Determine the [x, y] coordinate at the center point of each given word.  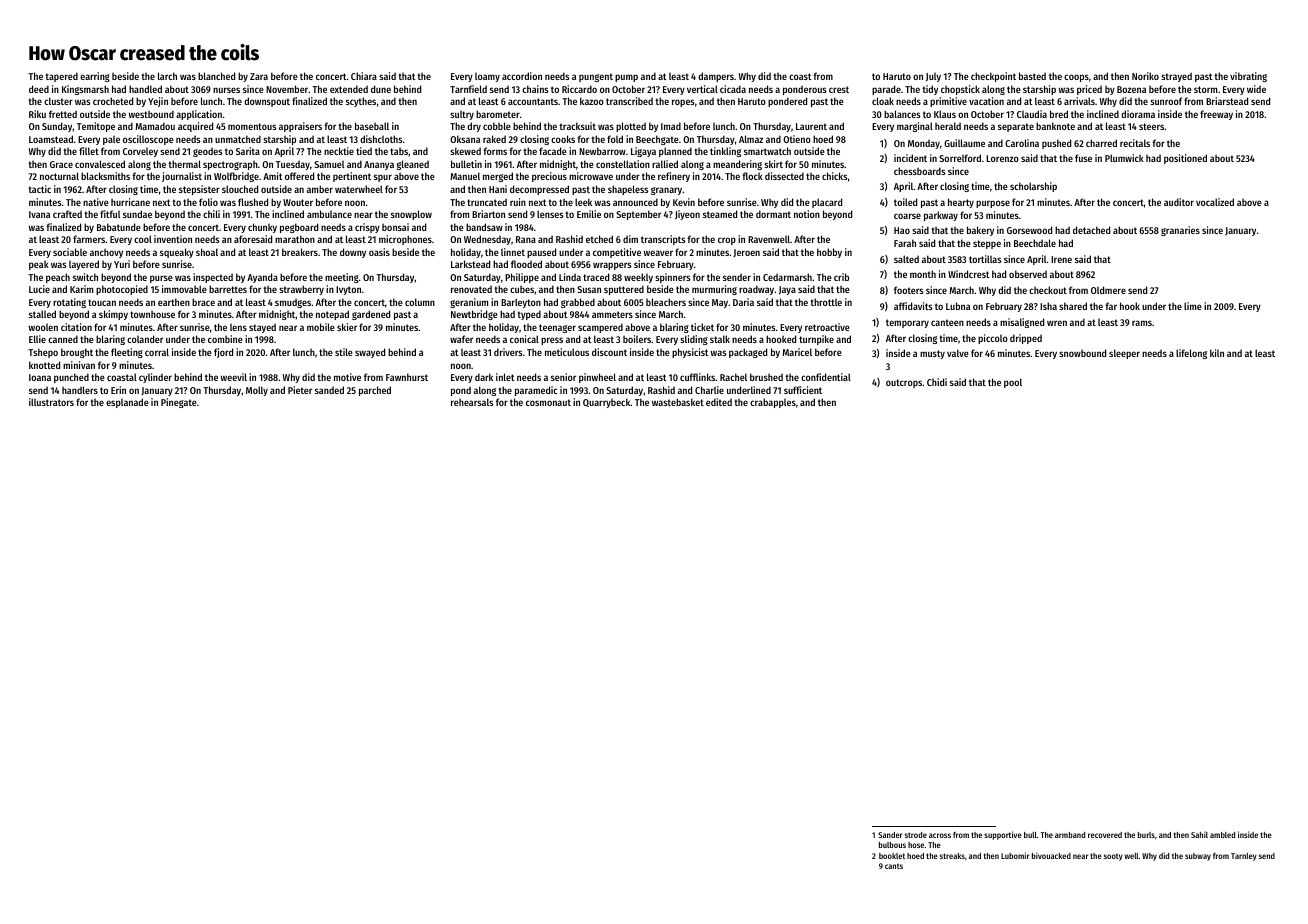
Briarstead [1227, 101]
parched [375, 391]
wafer [461, 339]
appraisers [300, 127]
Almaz [751, 139]
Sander [890, 835]
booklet [892, 856]
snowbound [1082, 353]
